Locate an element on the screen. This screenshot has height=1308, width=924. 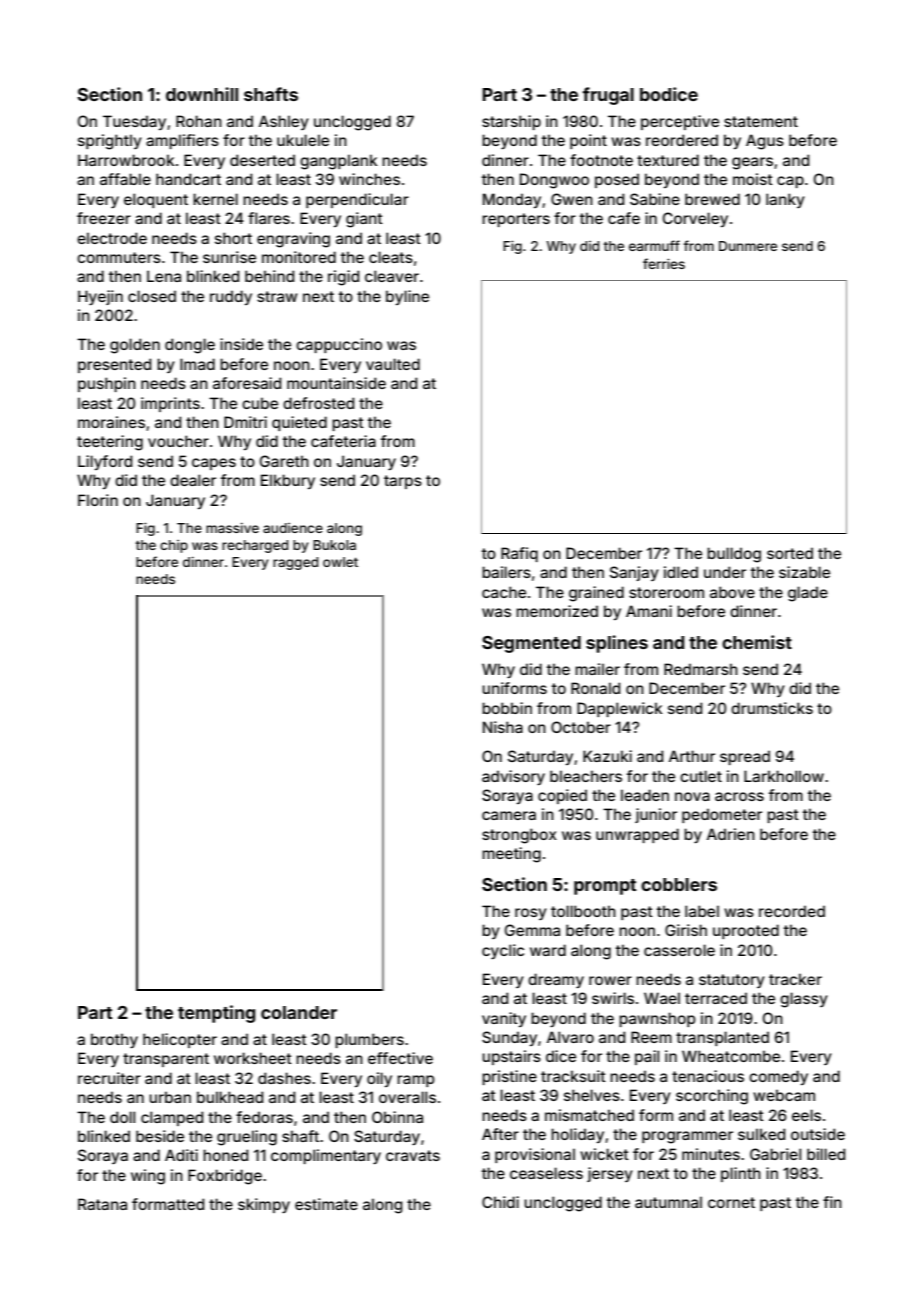
owlet is located at coordinates (340, 562).
